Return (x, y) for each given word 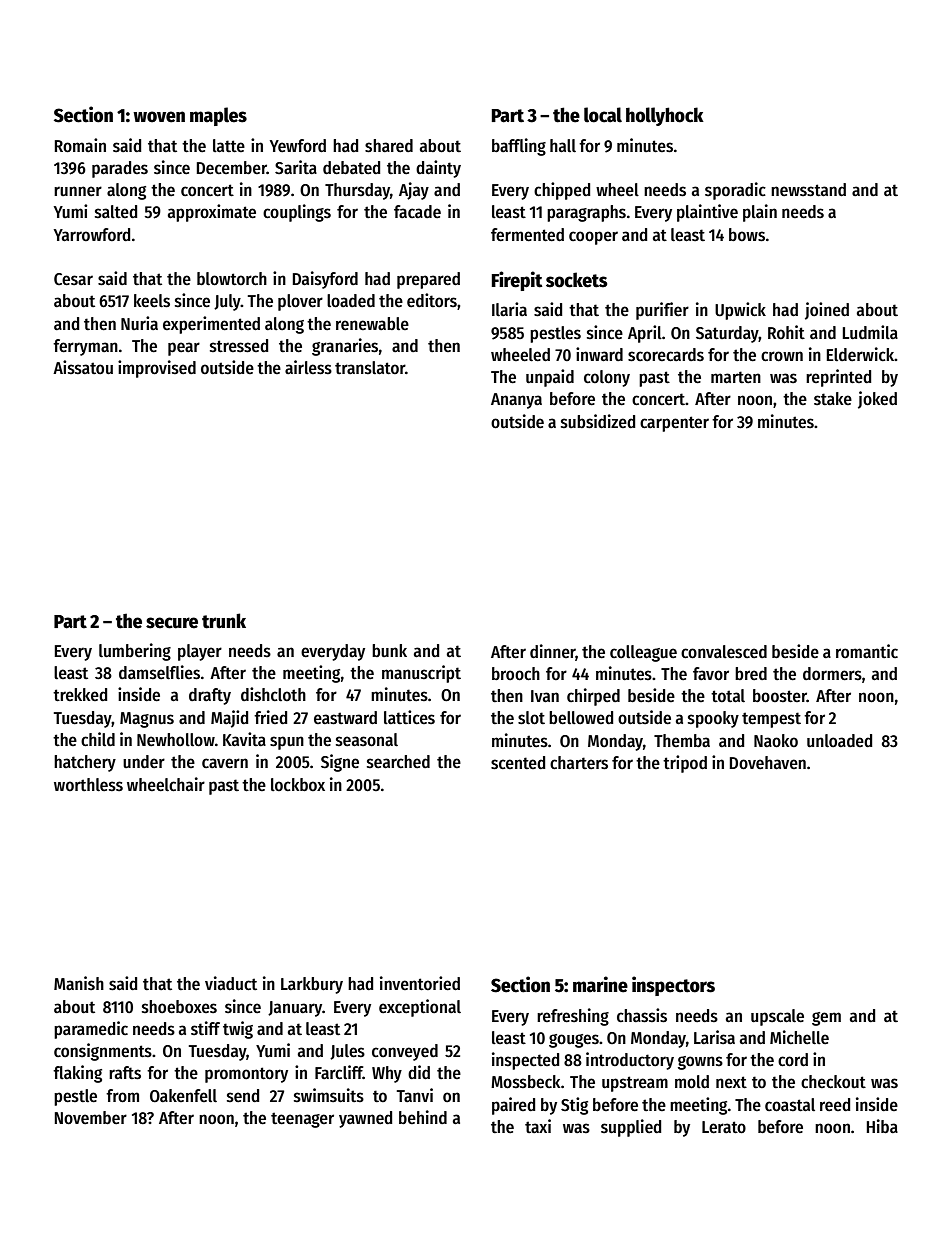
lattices (409, 717)
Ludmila (870, 332)
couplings (297, 213)
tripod (685, 764)
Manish (79, 983)
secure (172, 623)
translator (370, 368)
